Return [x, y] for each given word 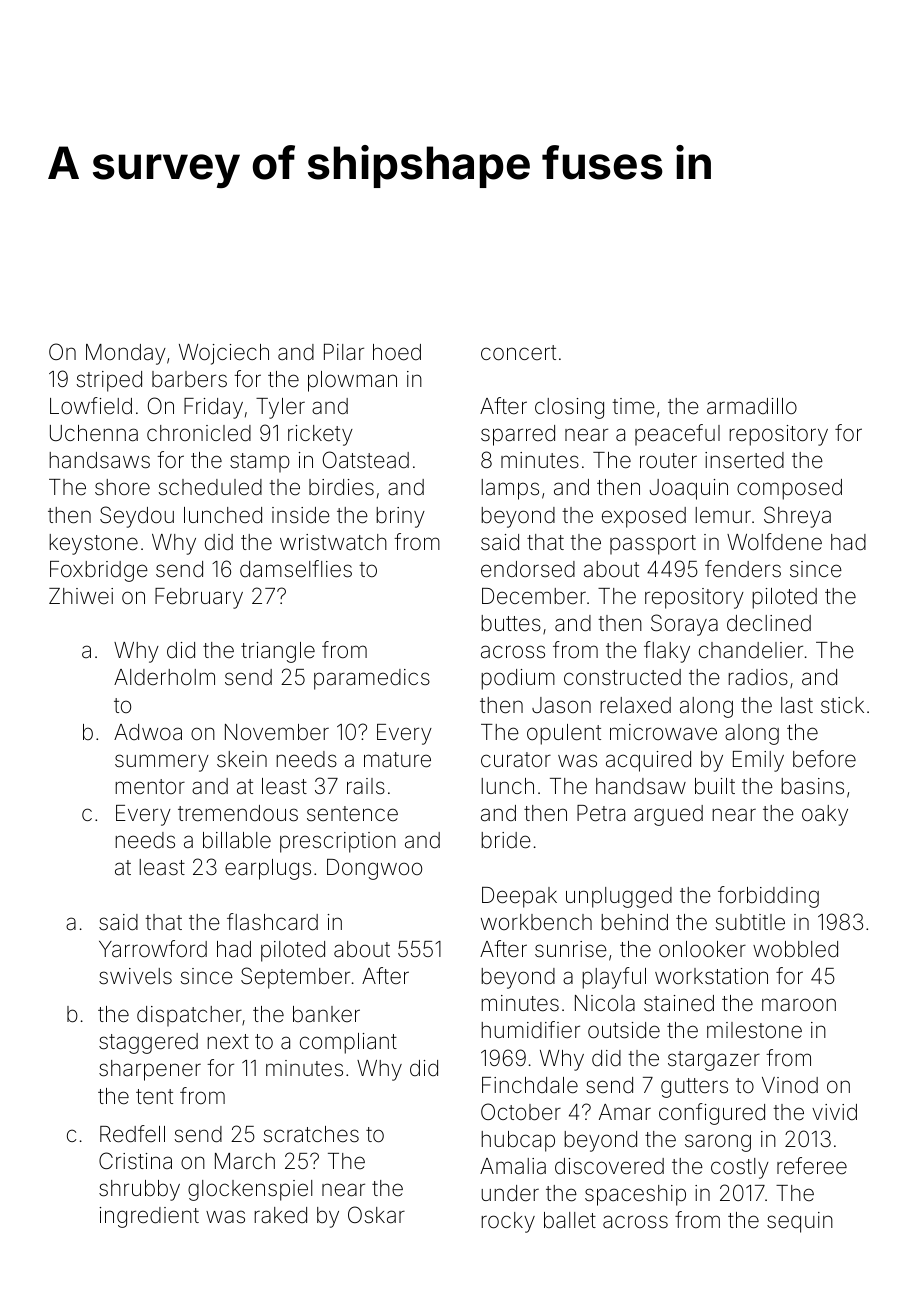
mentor [150, 787]
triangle [278, 652]
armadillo [752, 406]
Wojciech [224, 354]
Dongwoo [374, 869]
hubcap [518, 1141]
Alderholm [164, 677]
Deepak [519, 897]
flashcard [272, 922]
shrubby [139, 1190]
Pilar [344, 352]
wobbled [795, 949]
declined [769, 623]
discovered [609, 1166]
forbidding [768, 897]
